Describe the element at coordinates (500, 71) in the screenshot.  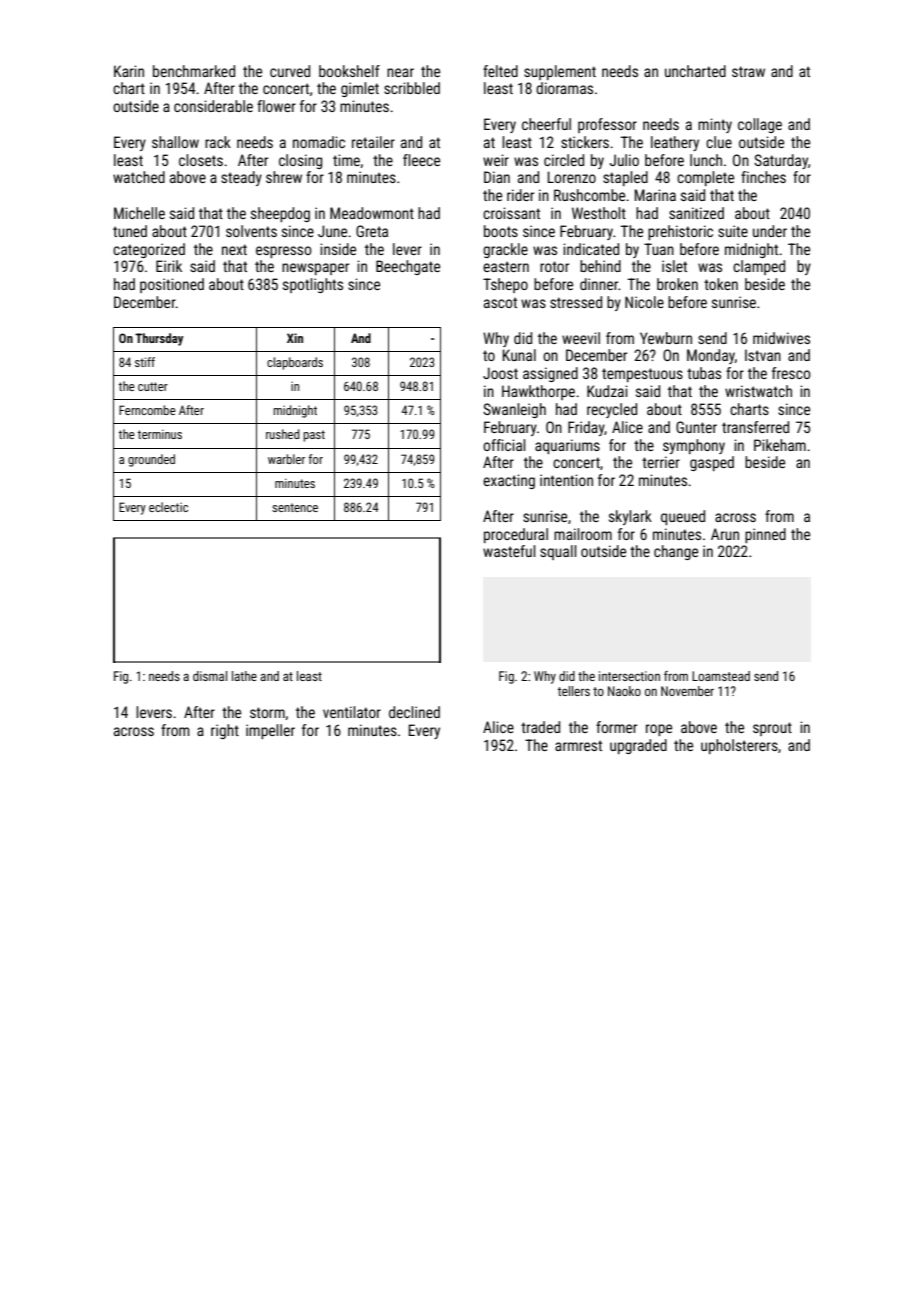
I see `felted` at that location.
